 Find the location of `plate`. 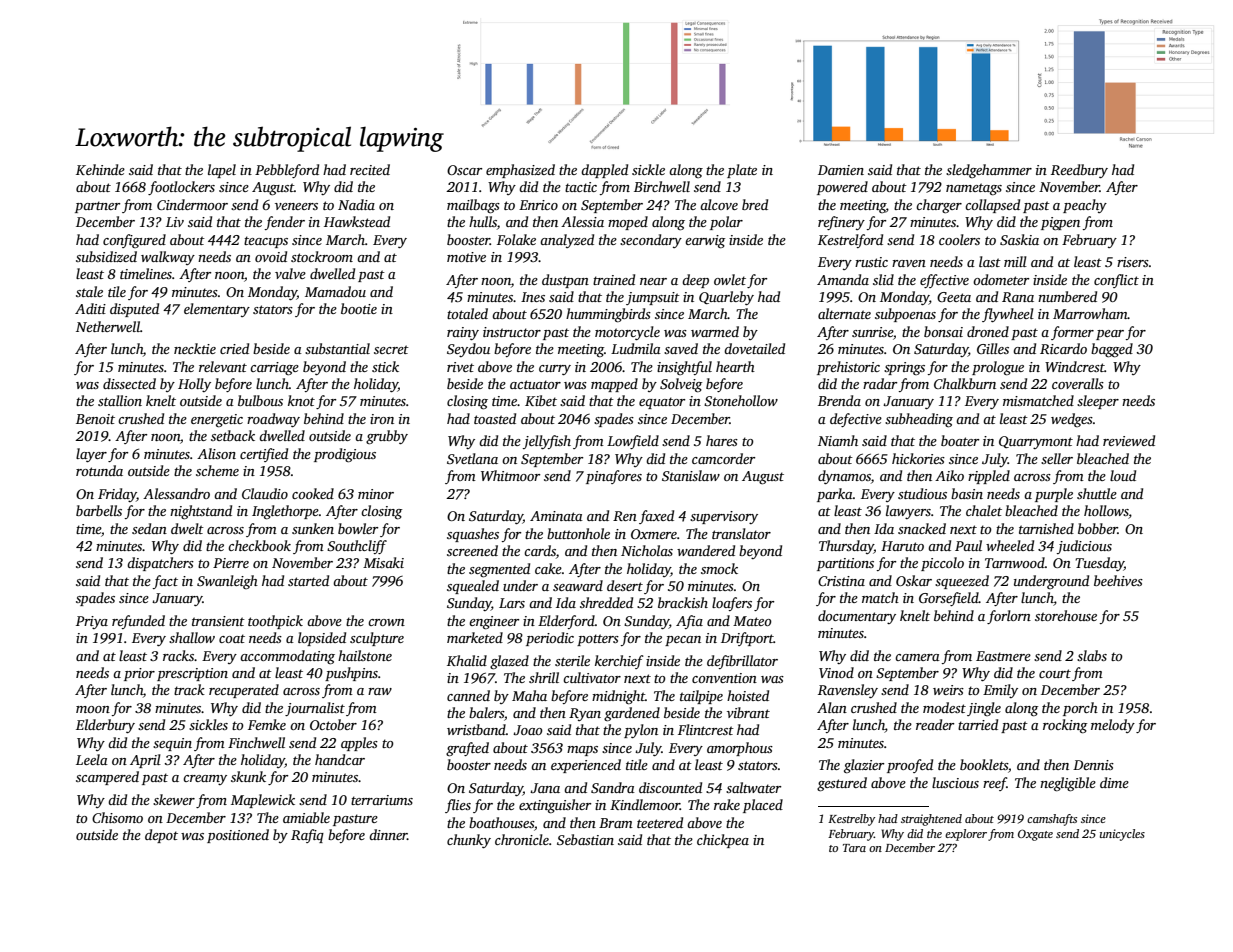

plate is located at coordinates (742, 171).
